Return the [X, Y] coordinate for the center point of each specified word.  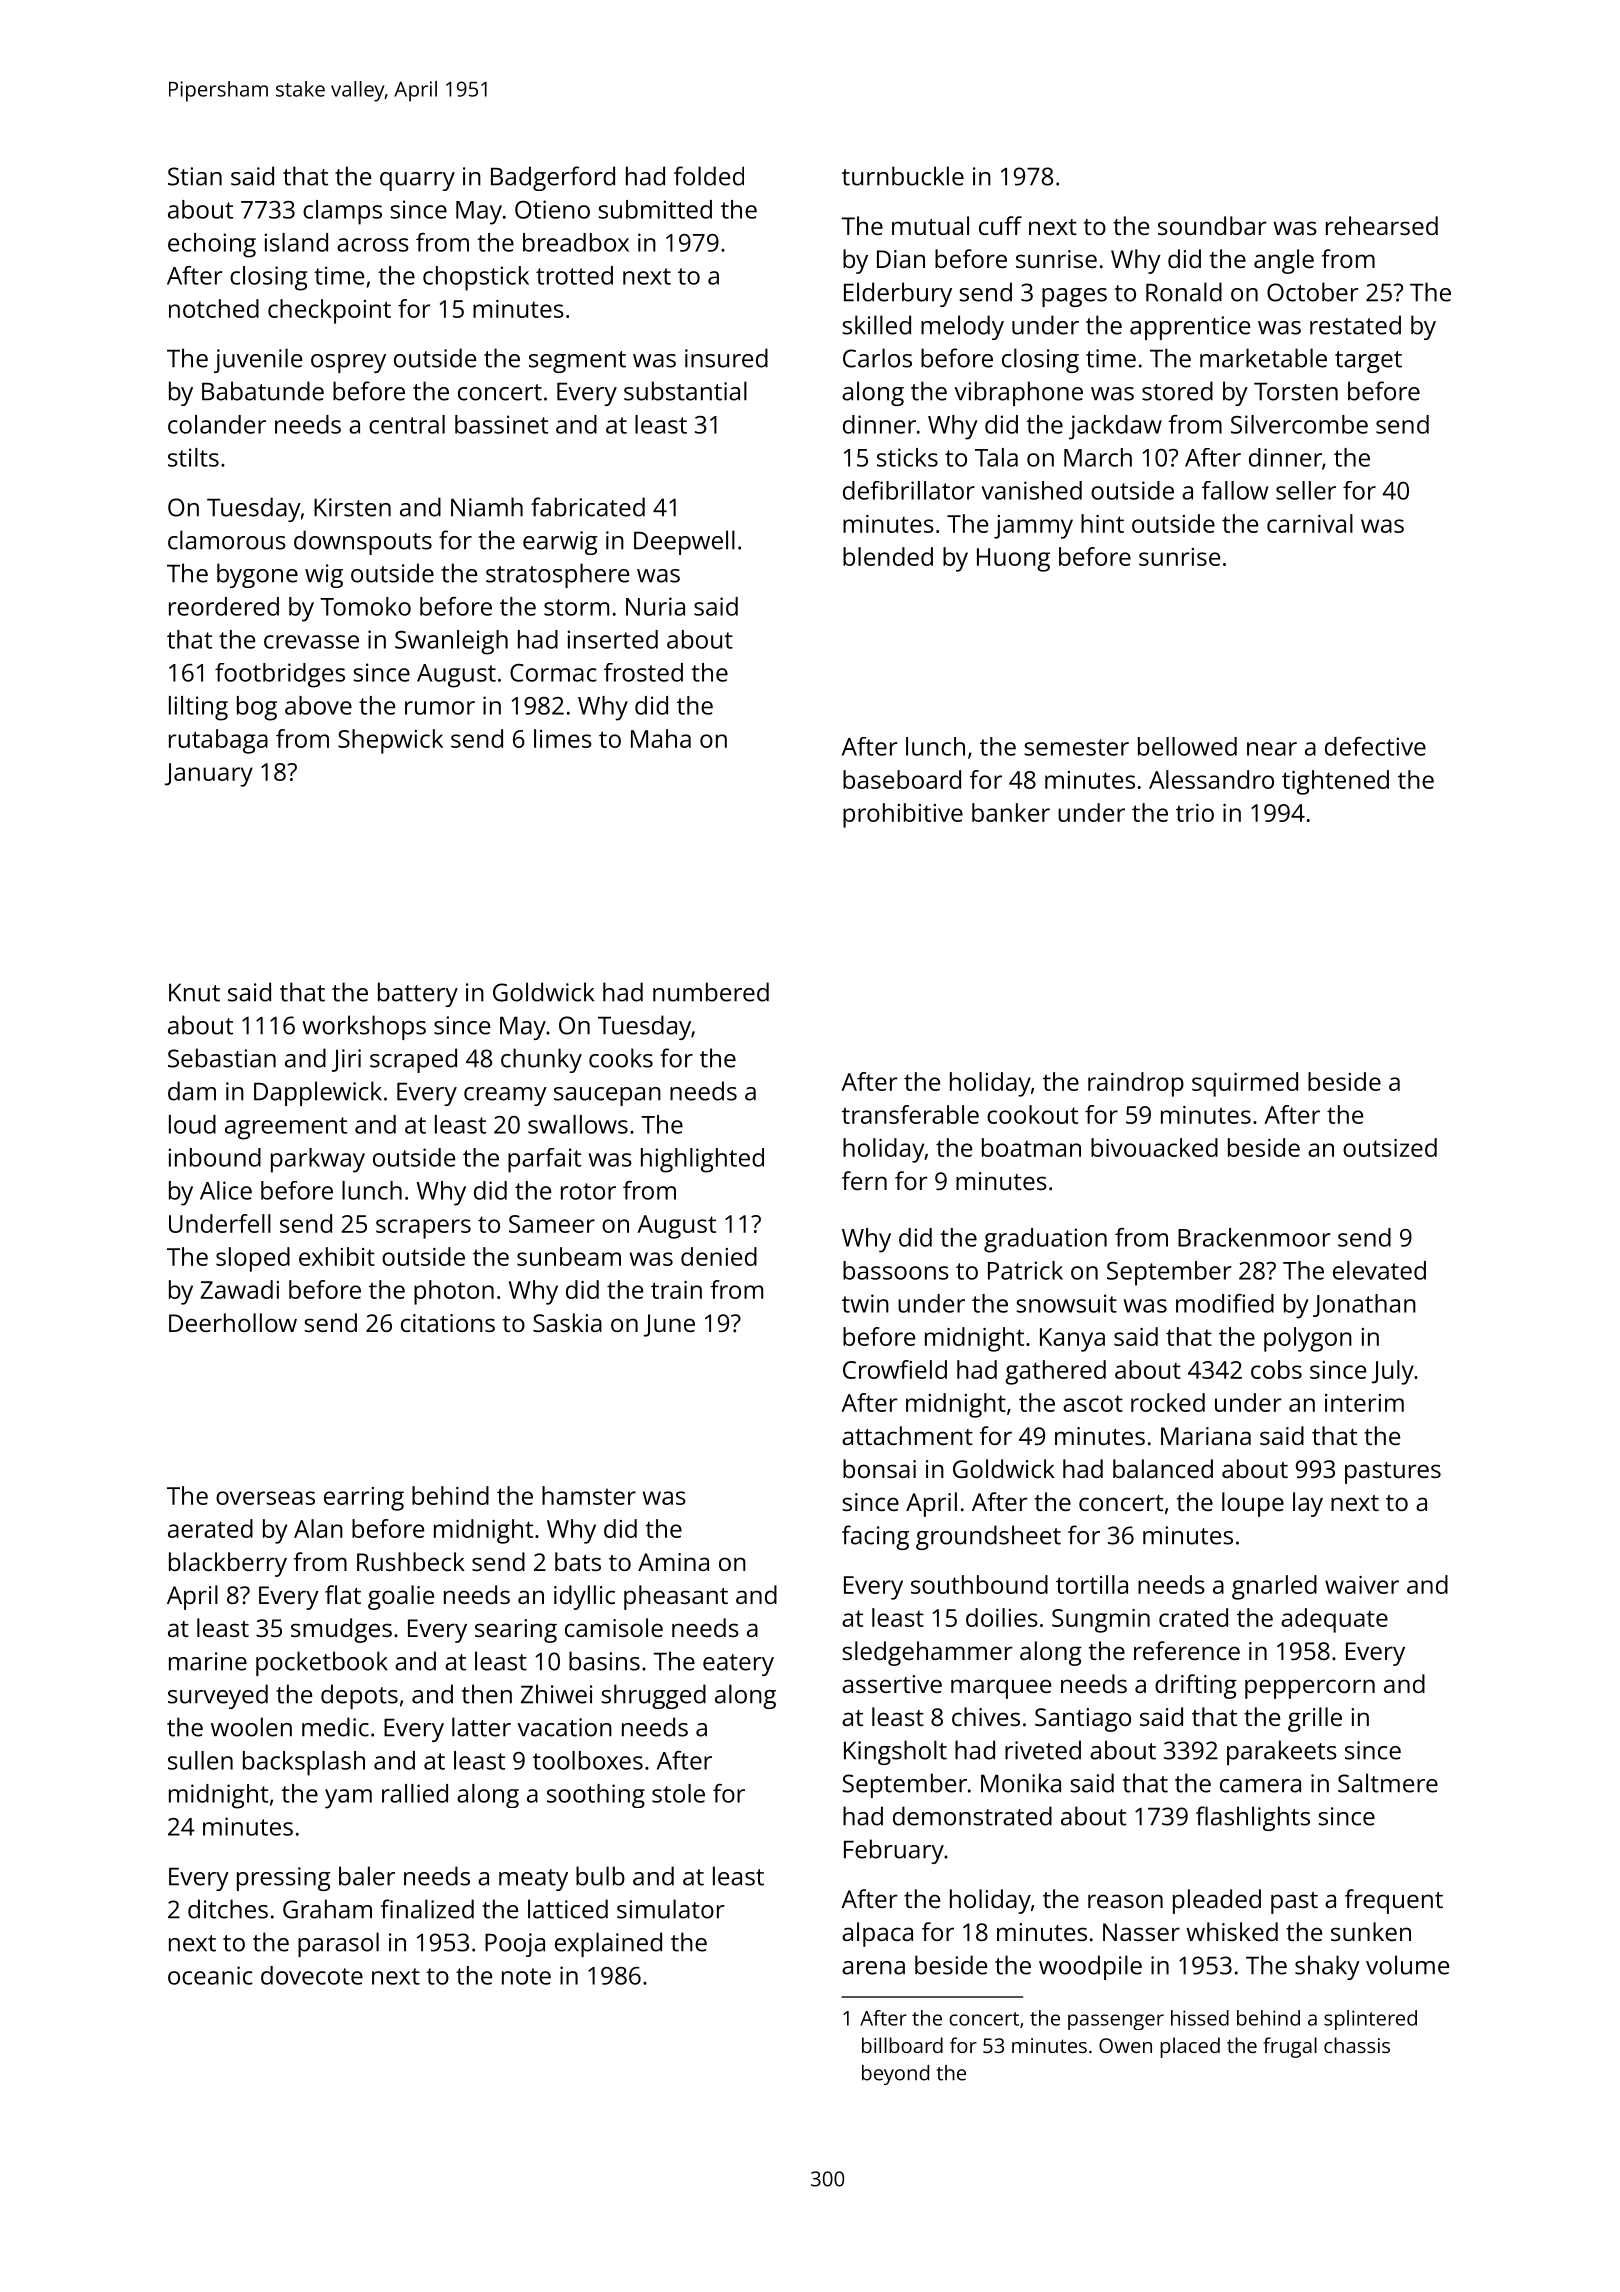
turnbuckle [903, 176]
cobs [1276, 1369]
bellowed [1187, 746]
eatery [738, 1665]
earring [364, 1499]
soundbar [1212, 225]
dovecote [312, 1975]
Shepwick [390, 741]
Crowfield [895, 1369]
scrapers [423, 1229]
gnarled [1274, 1587]
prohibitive [903, 815]
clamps [342, 212]
